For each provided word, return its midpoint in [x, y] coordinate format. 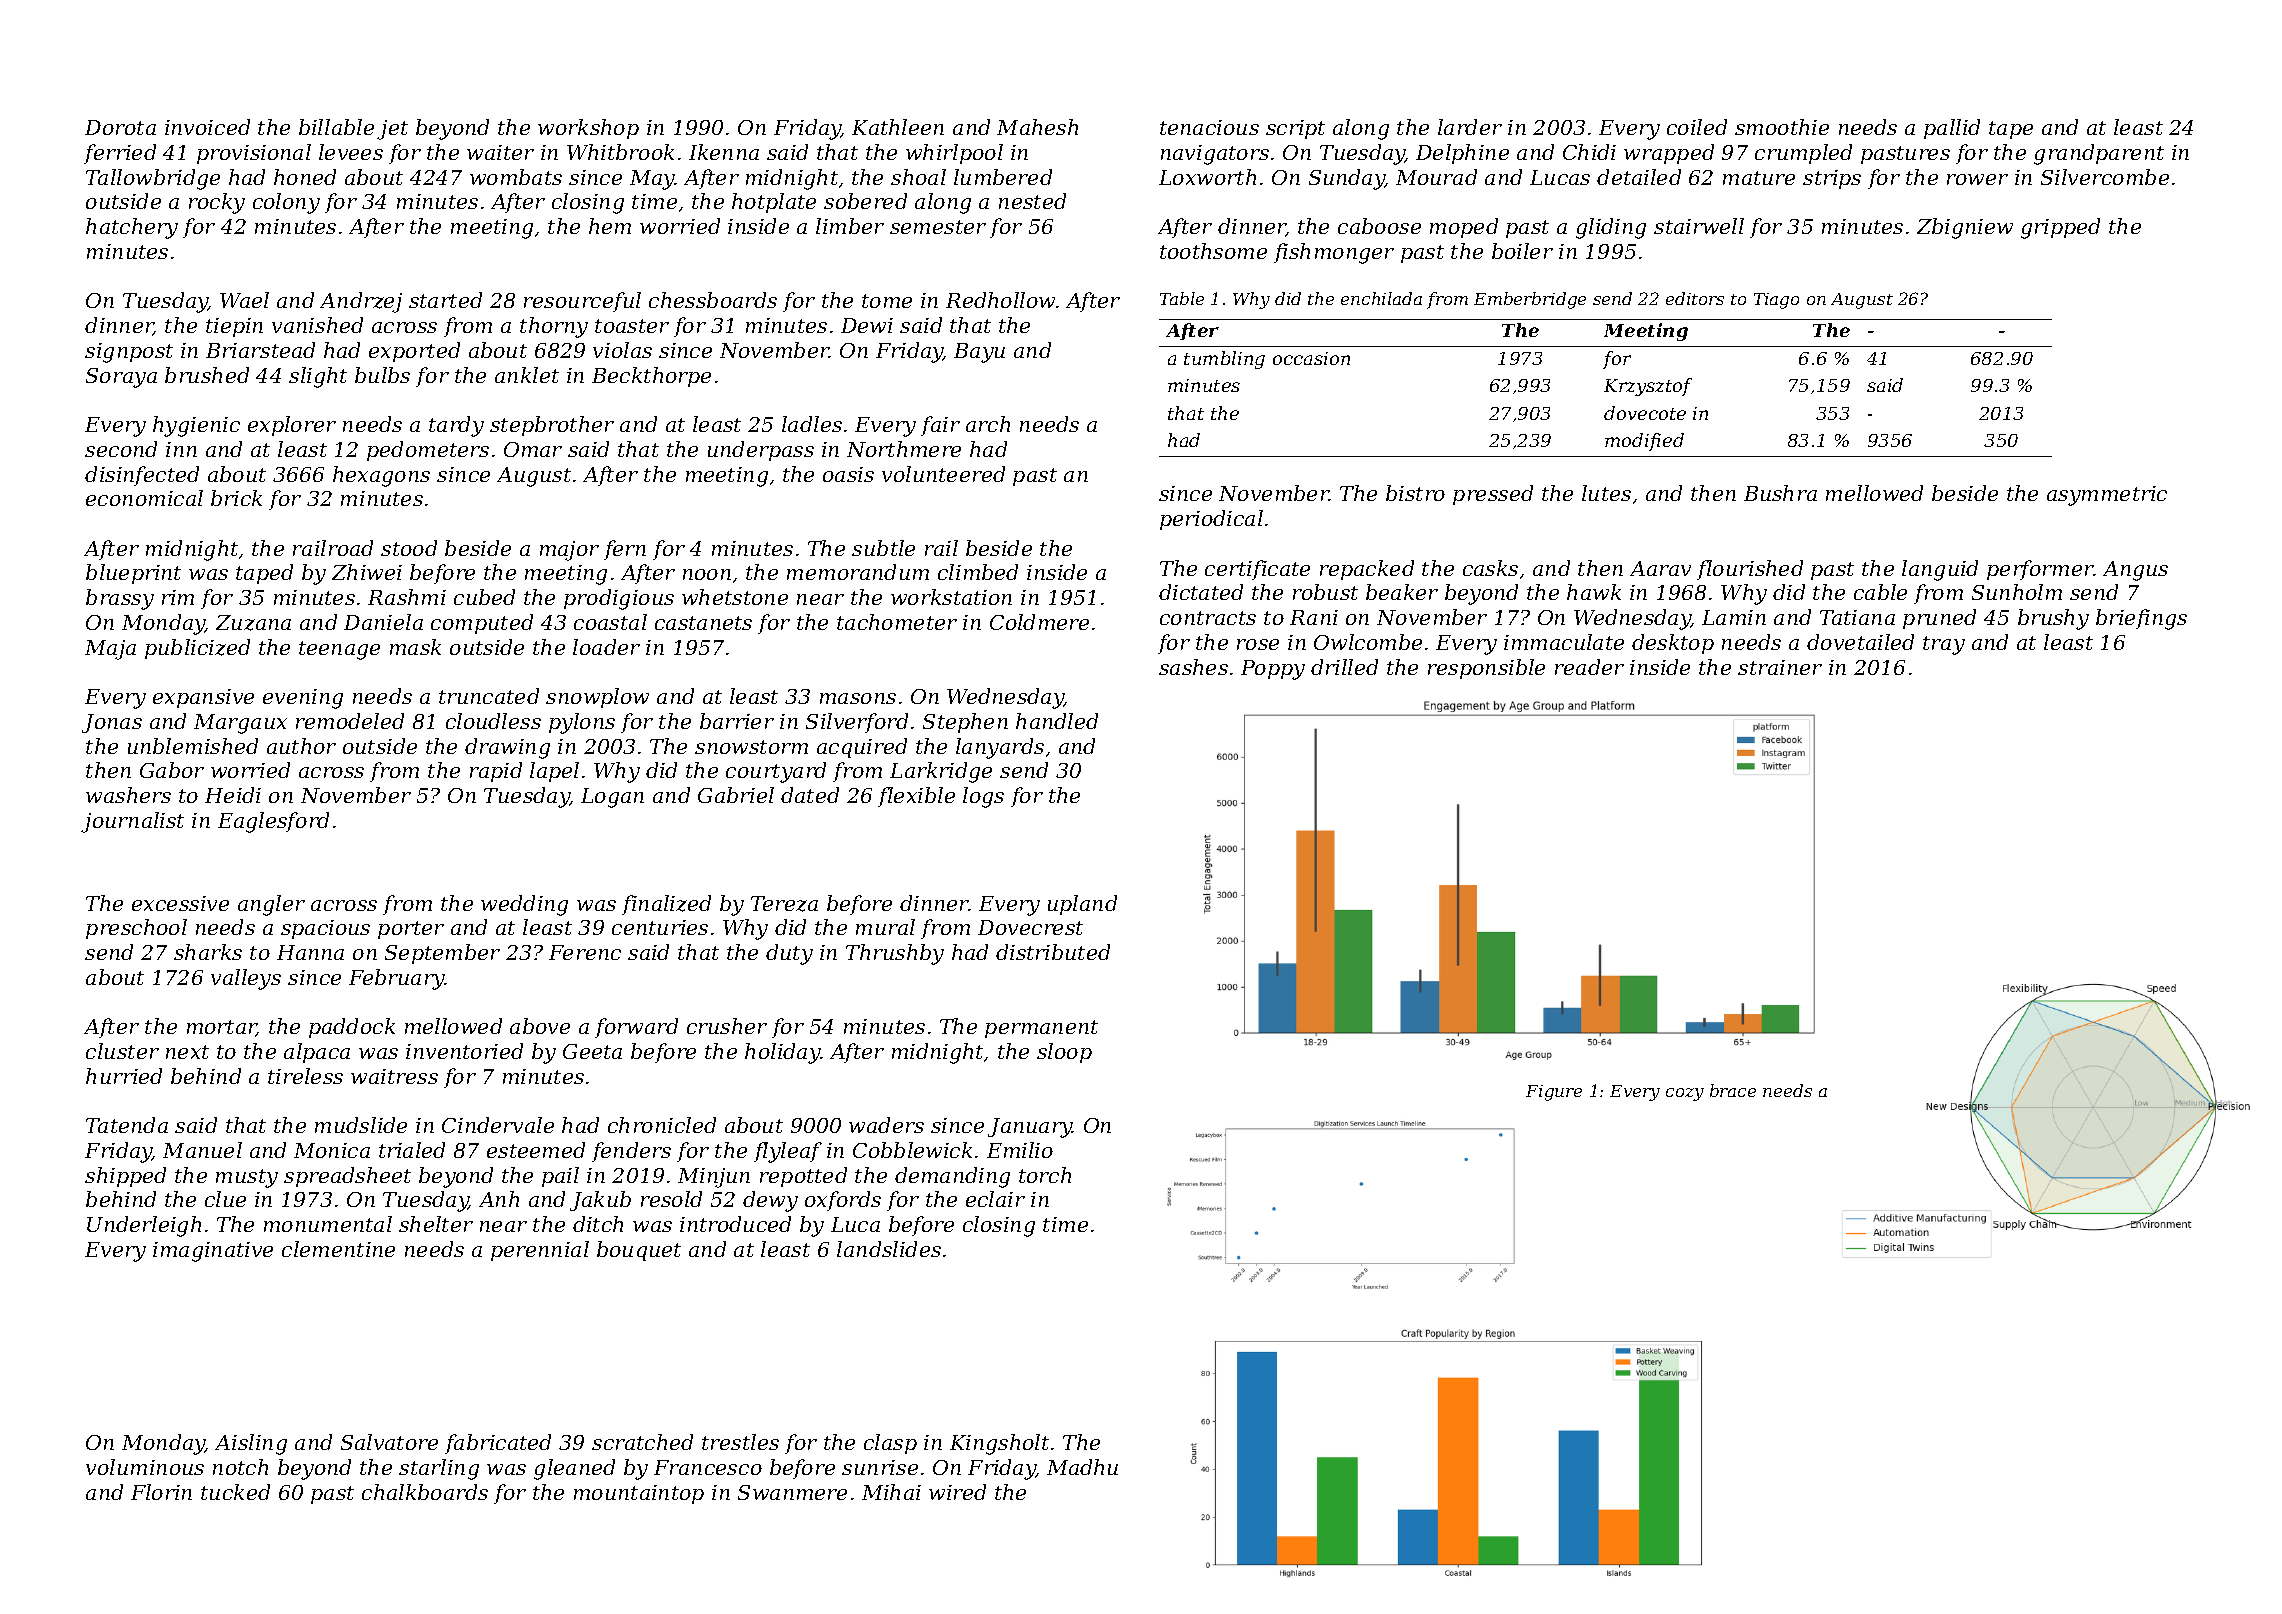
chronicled [662, 1125]
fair [940, 426]
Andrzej [361, 302]
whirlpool [954, 154]
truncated [489, 696]
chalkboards [425, 1492]
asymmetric [2107, 496]
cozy [1685, 1094]
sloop [1064, 1053]
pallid [1952, 129]
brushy [2053, 619]
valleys [246, 979]
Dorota [120, 127]
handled [1057, 721]
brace [1733, 1090]
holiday [782, 1053]
